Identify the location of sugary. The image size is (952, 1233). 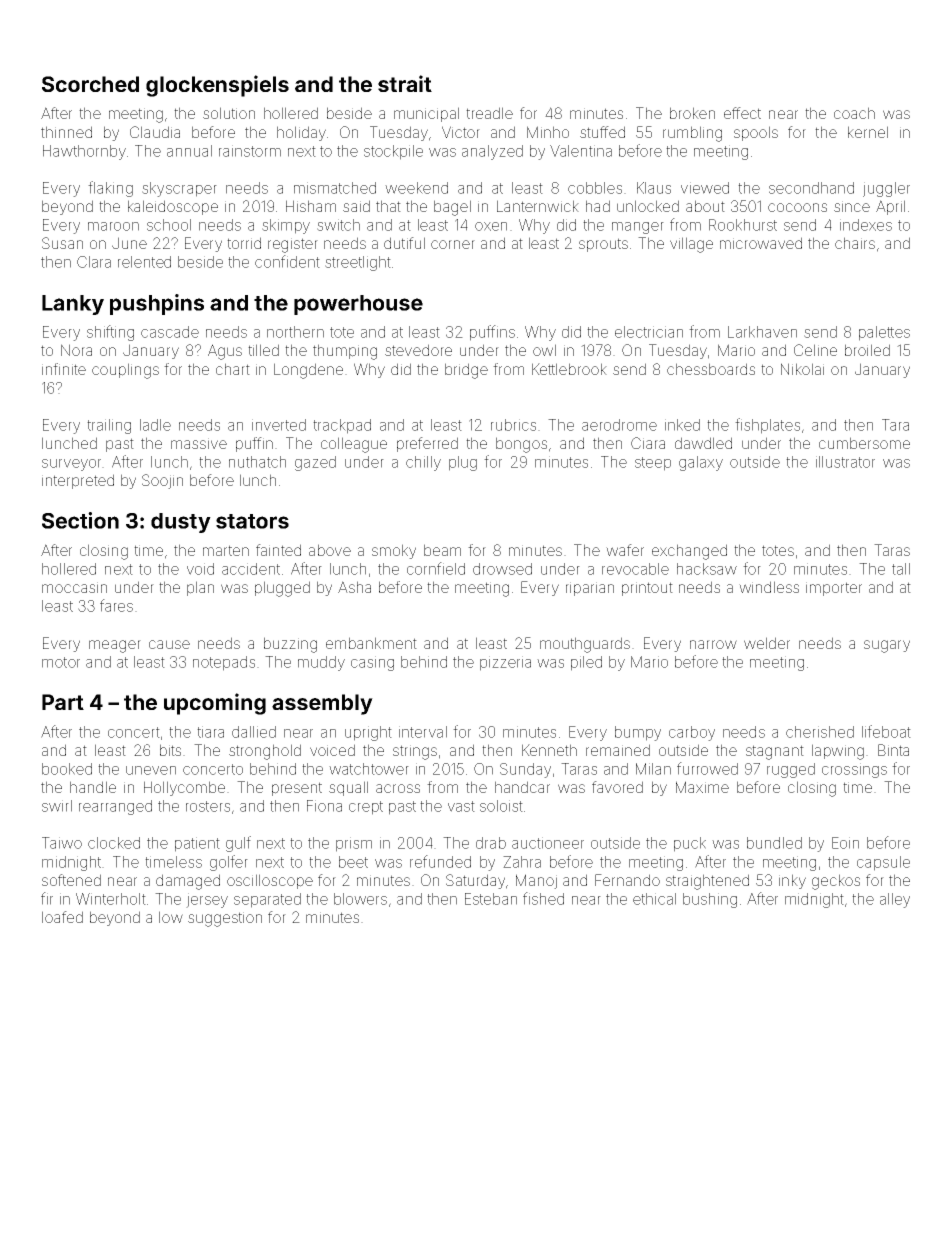
(887, 646).
